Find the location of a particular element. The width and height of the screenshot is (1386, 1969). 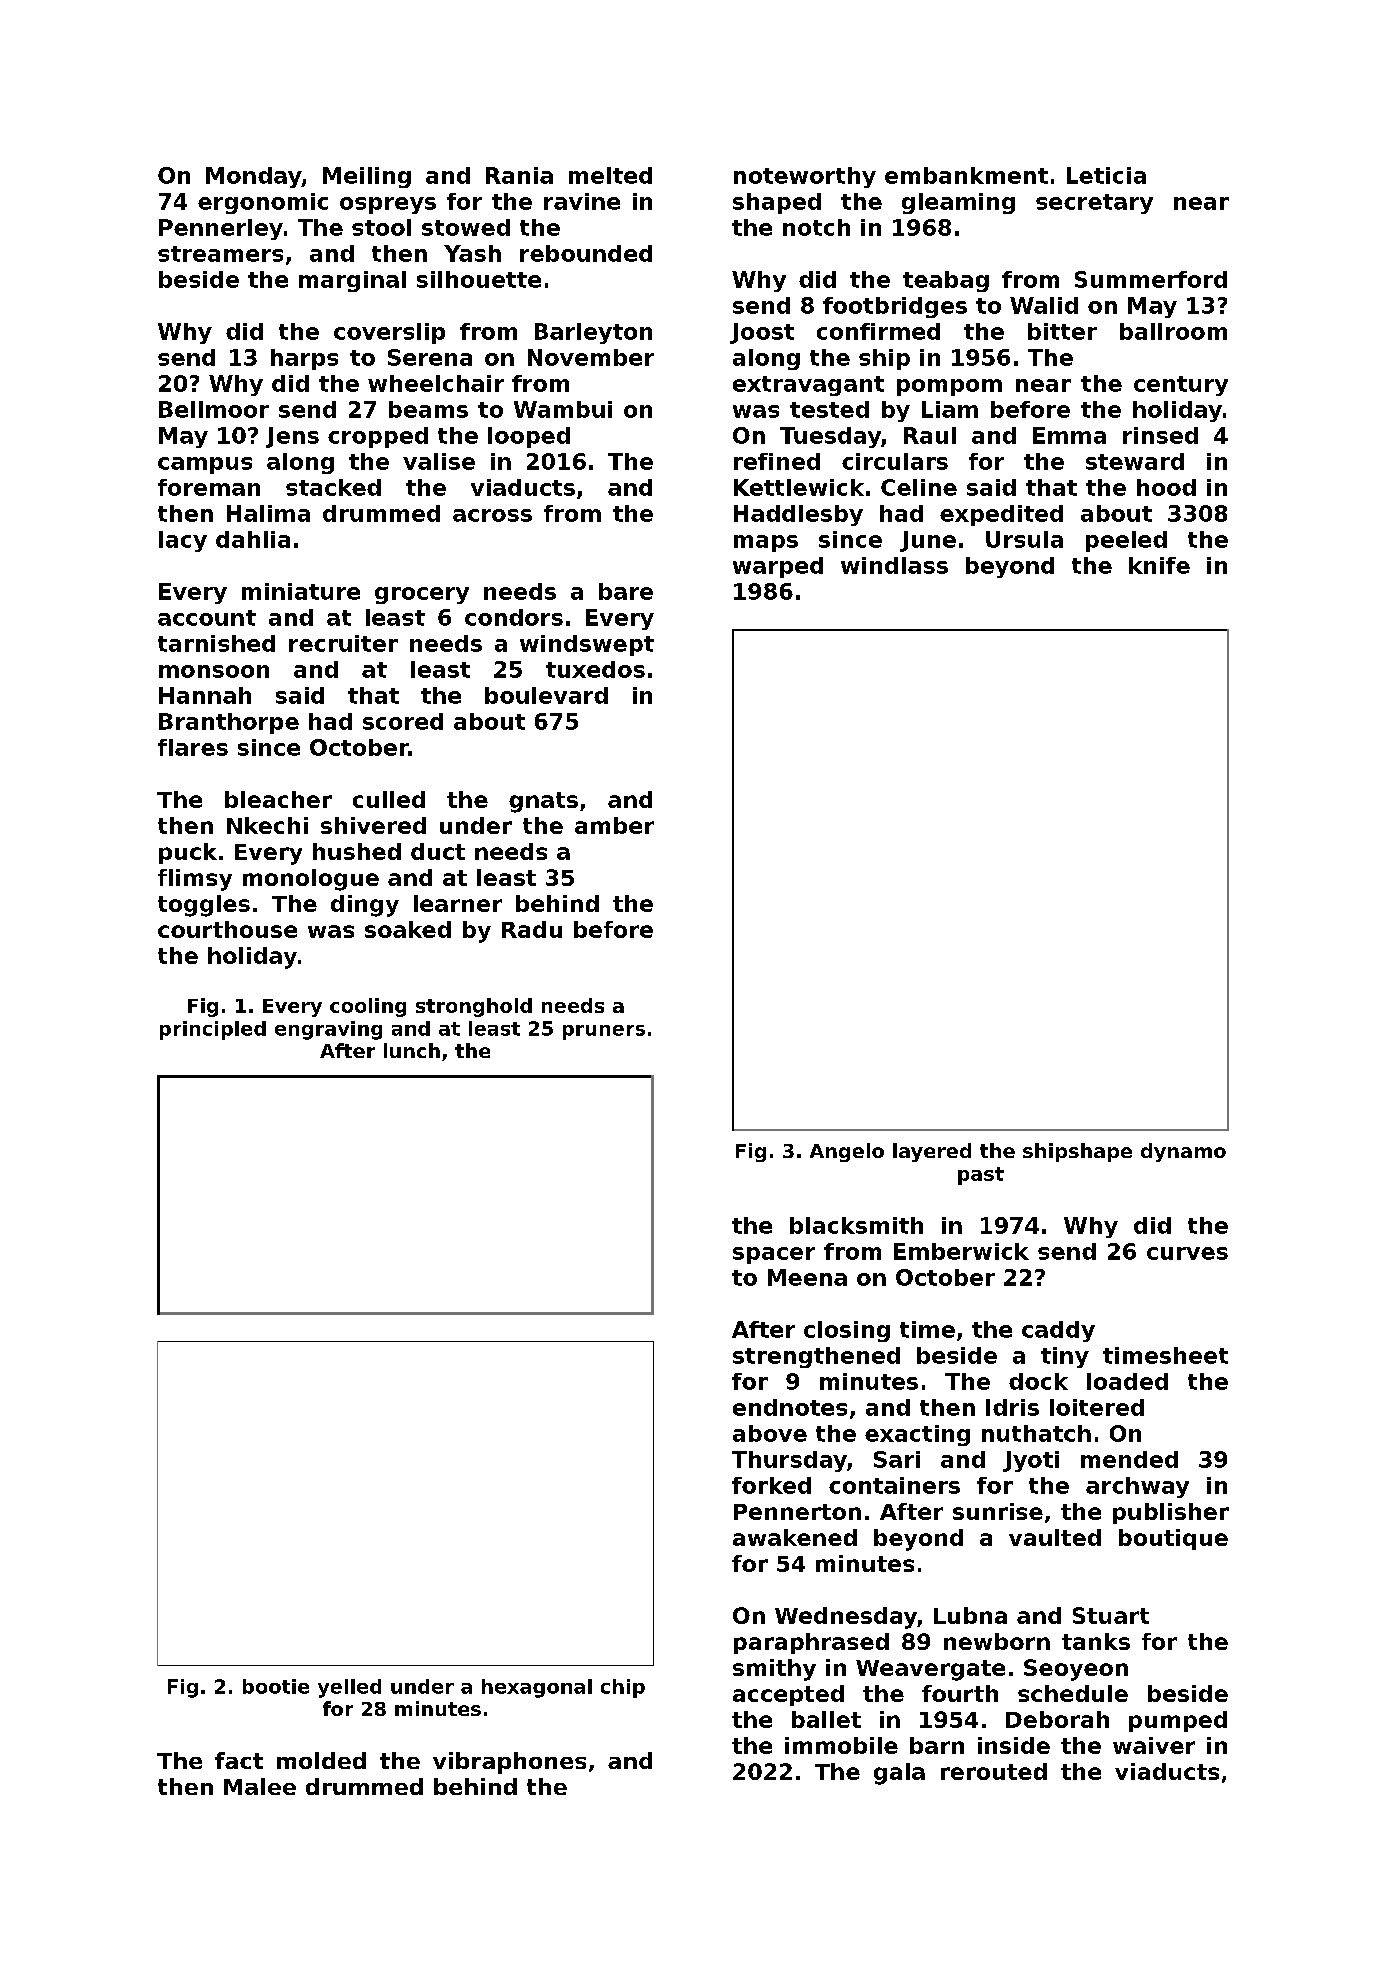

hood is located at coordinates (1166, 487).
